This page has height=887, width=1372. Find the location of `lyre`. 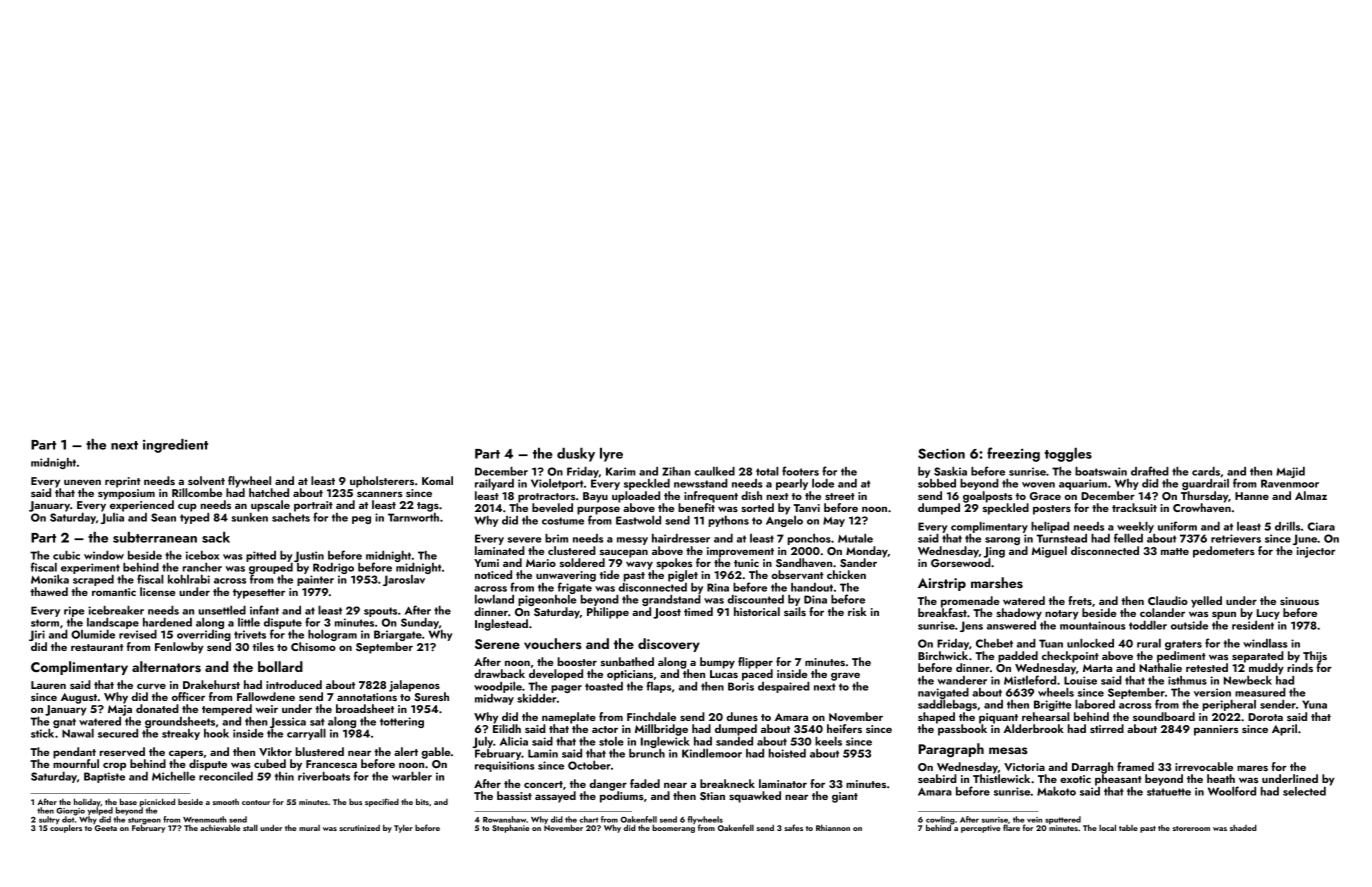

lyre is located at coordinates (611, 454).
